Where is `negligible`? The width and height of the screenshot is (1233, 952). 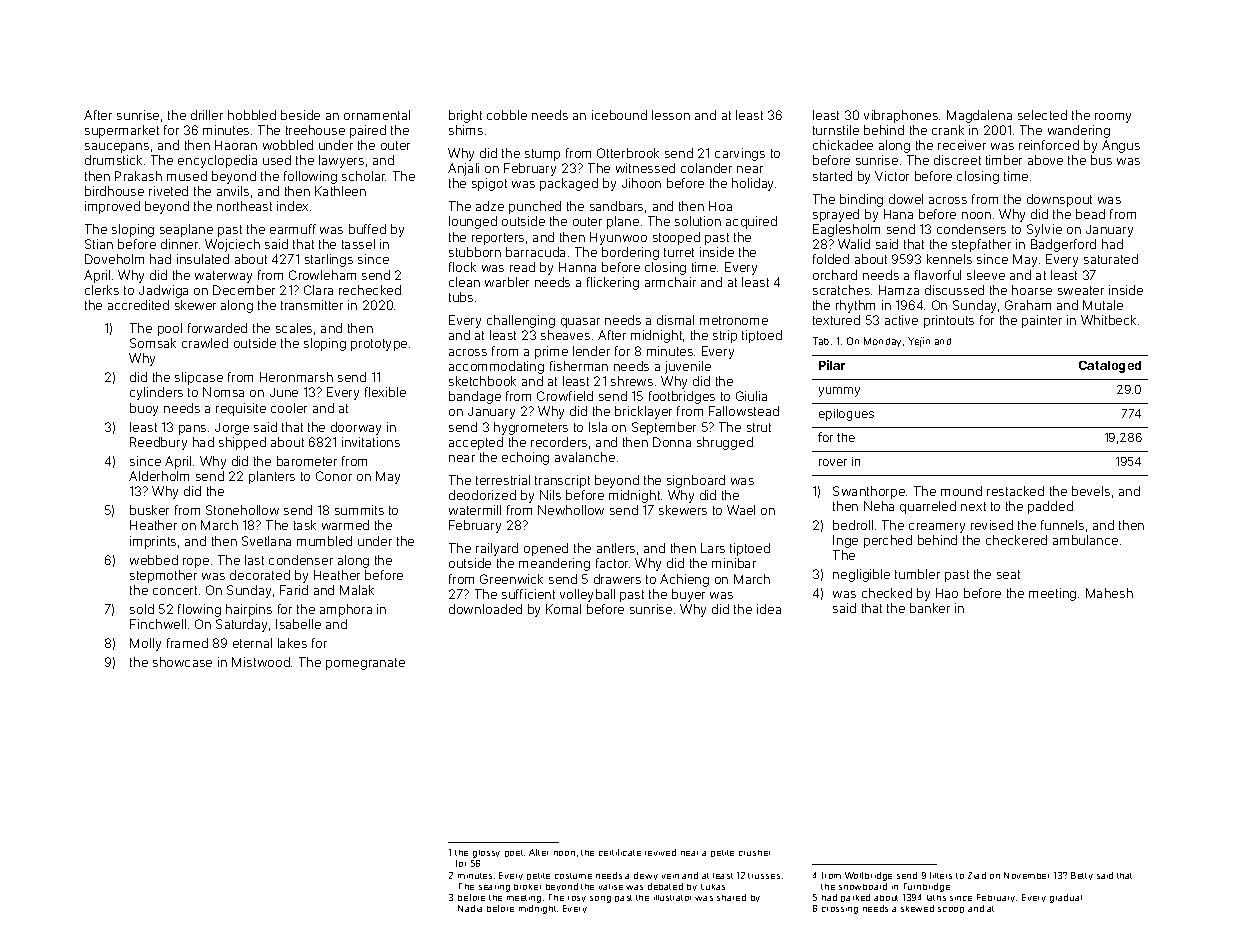 negligible is located at coordinates (861, 575).
